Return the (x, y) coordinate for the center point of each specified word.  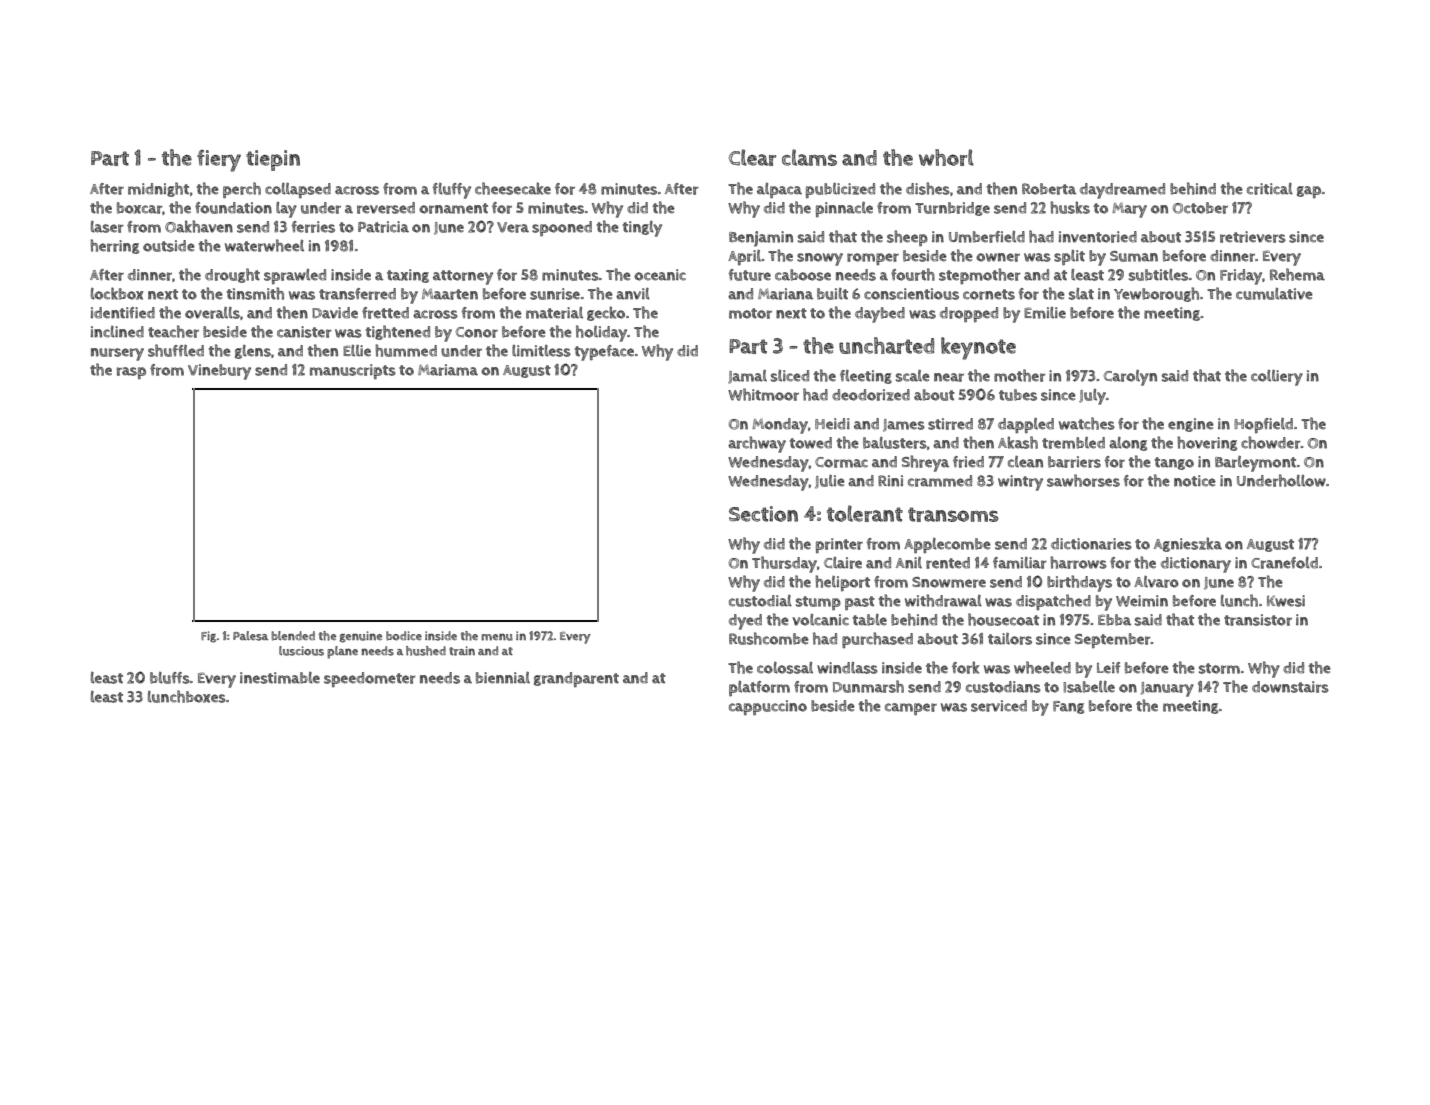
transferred (357, 294)
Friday (1241, 277)
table (870, 620)
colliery (1277, 378)
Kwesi (1286, 601)
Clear (752, 157)
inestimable (280, 678)
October (1200, 208)
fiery (219, 161)
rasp (131, 373)
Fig (208, 637)
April (744, 257)
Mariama (448, 370)
